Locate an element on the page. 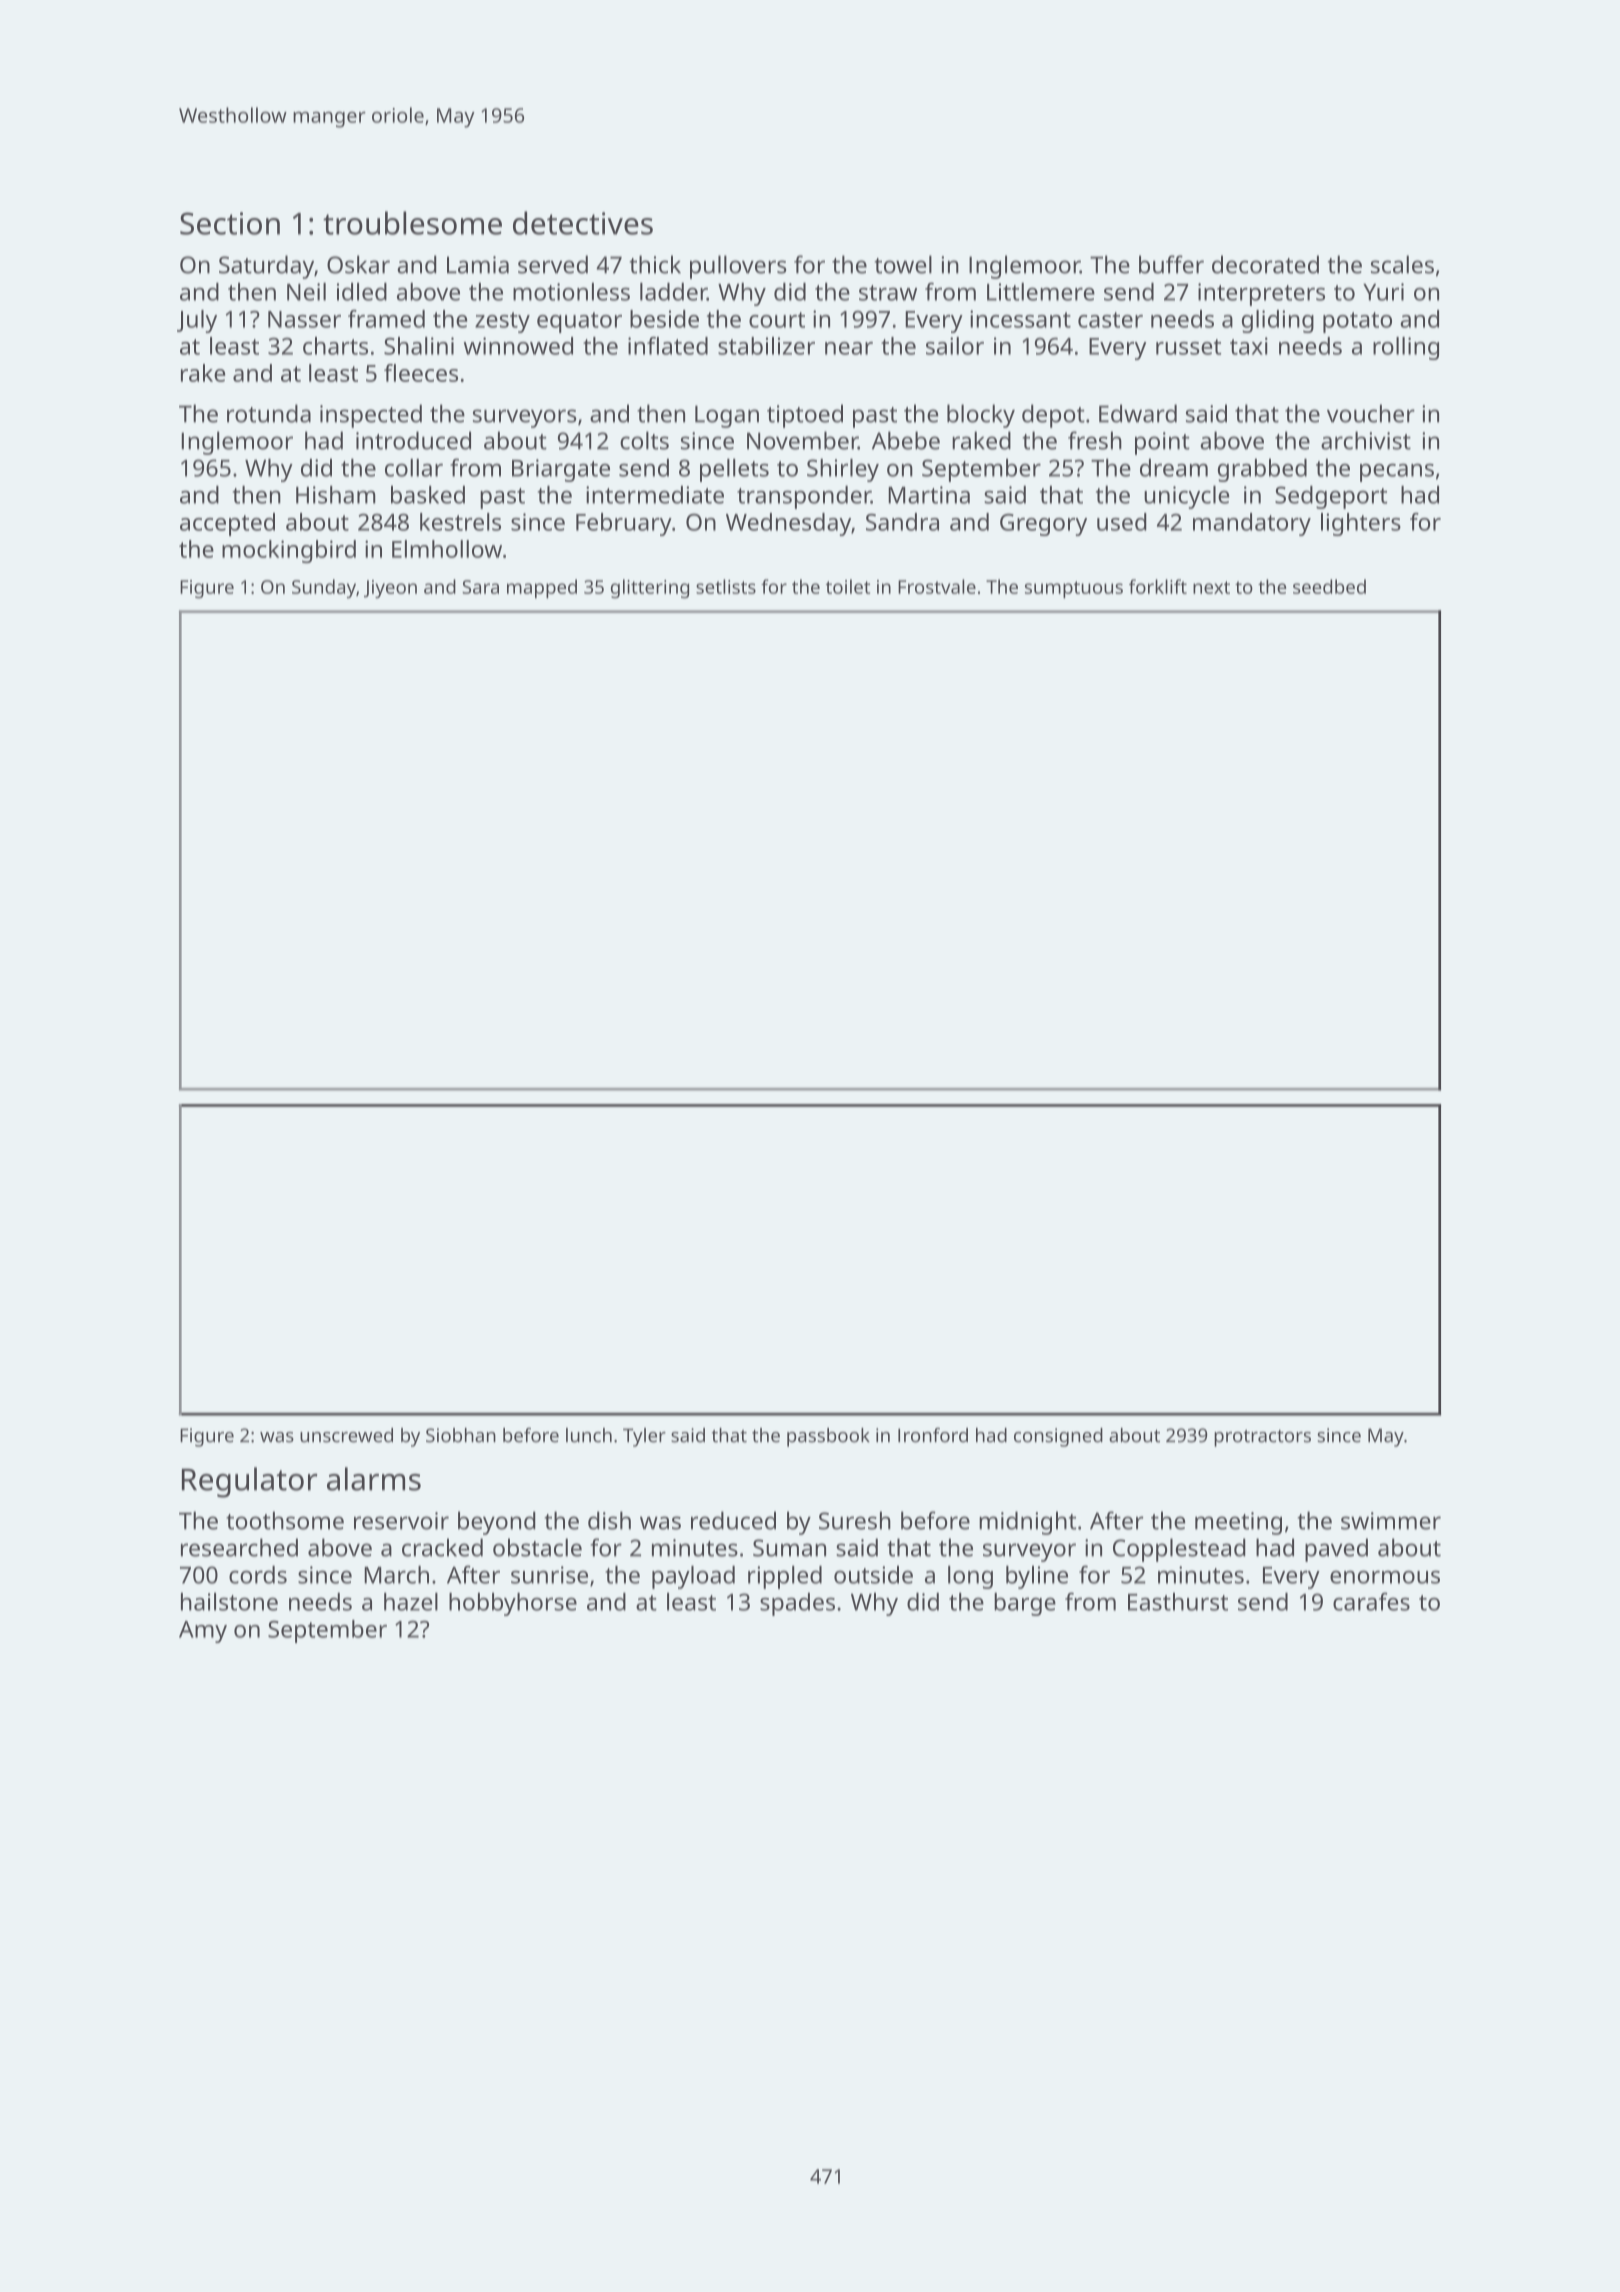  Siobhan is located at coordinates (461, 1435).
